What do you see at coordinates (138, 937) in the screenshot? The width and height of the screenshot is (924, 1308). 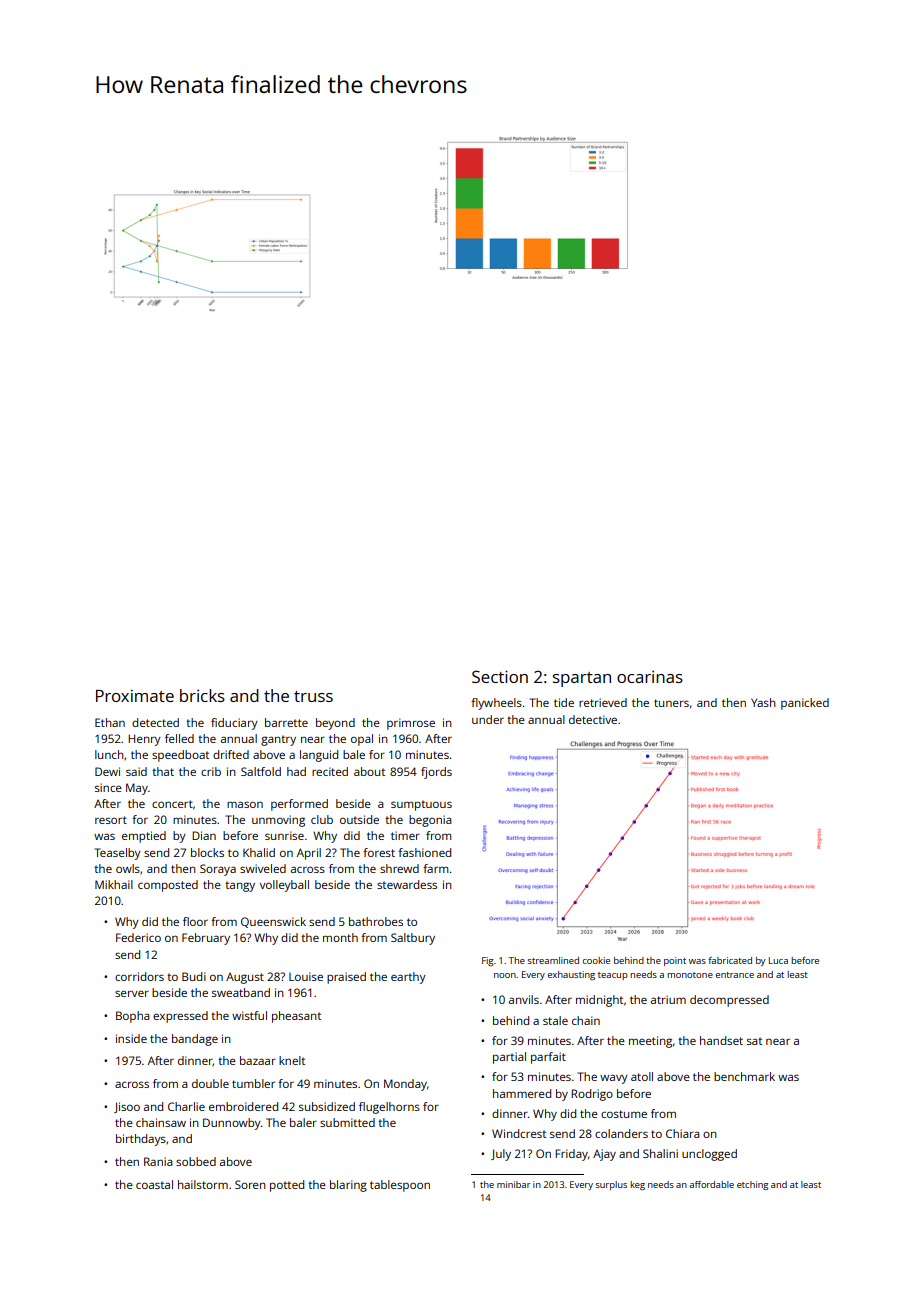 I see `Federico` at bounding box center [138, 937].
